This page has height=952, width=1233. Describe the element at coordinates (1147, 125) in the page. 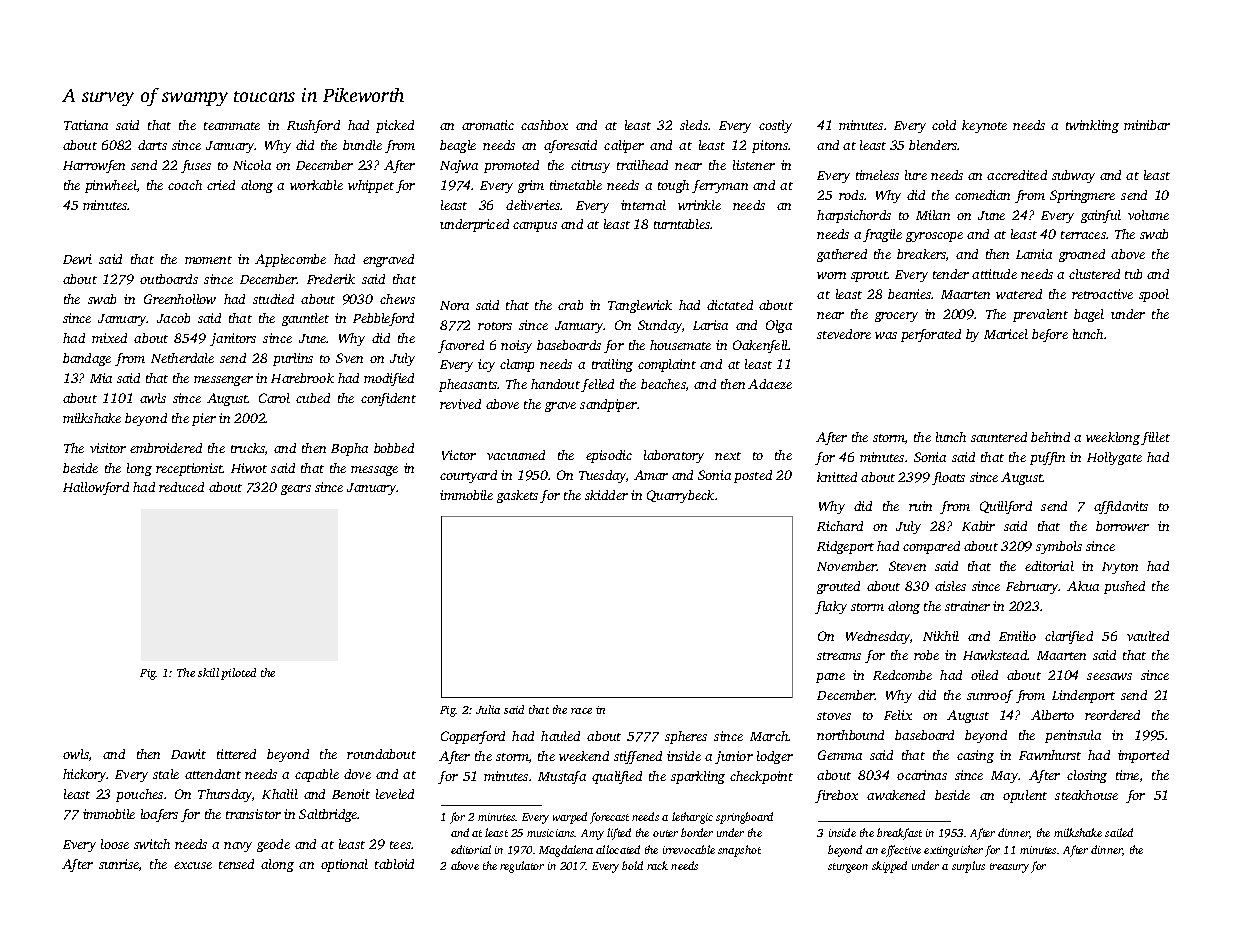

I see `minibar` at that location.
